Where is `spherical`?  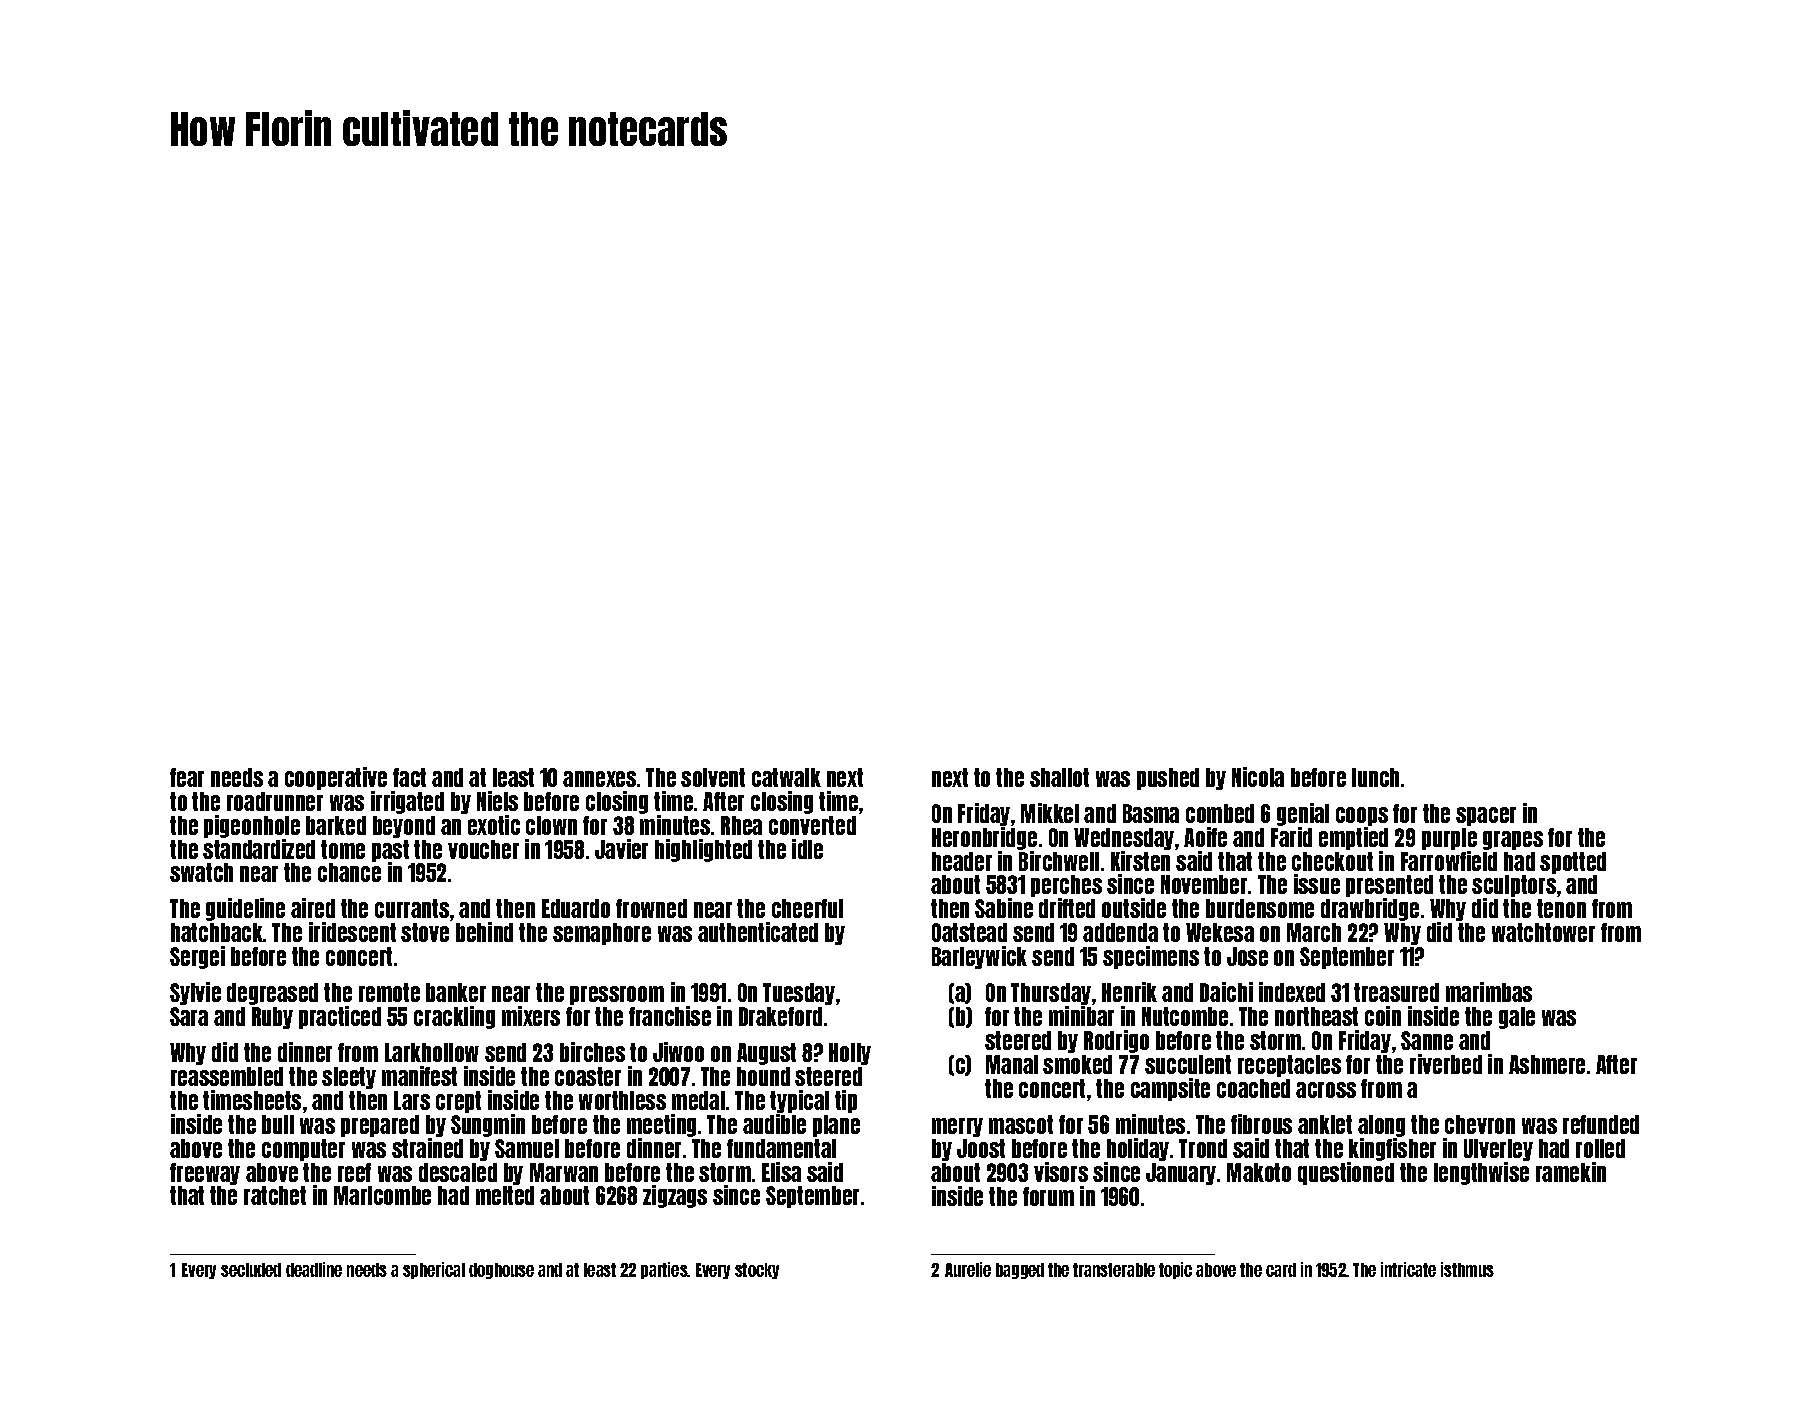
spherical is located at coordinates (434, 1270).
